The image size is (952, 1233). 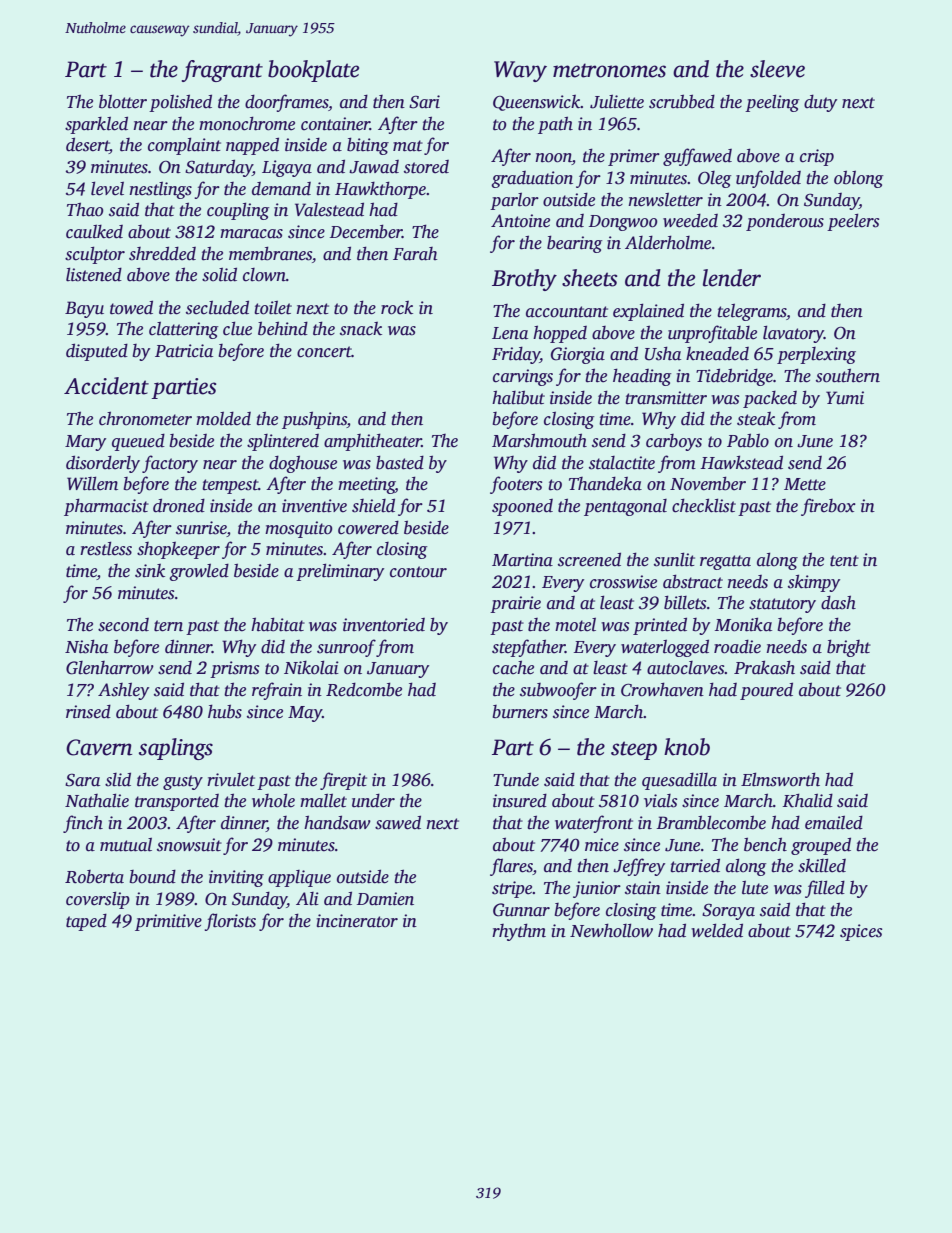 I want to click on tent, so click(x=844, y=561).
